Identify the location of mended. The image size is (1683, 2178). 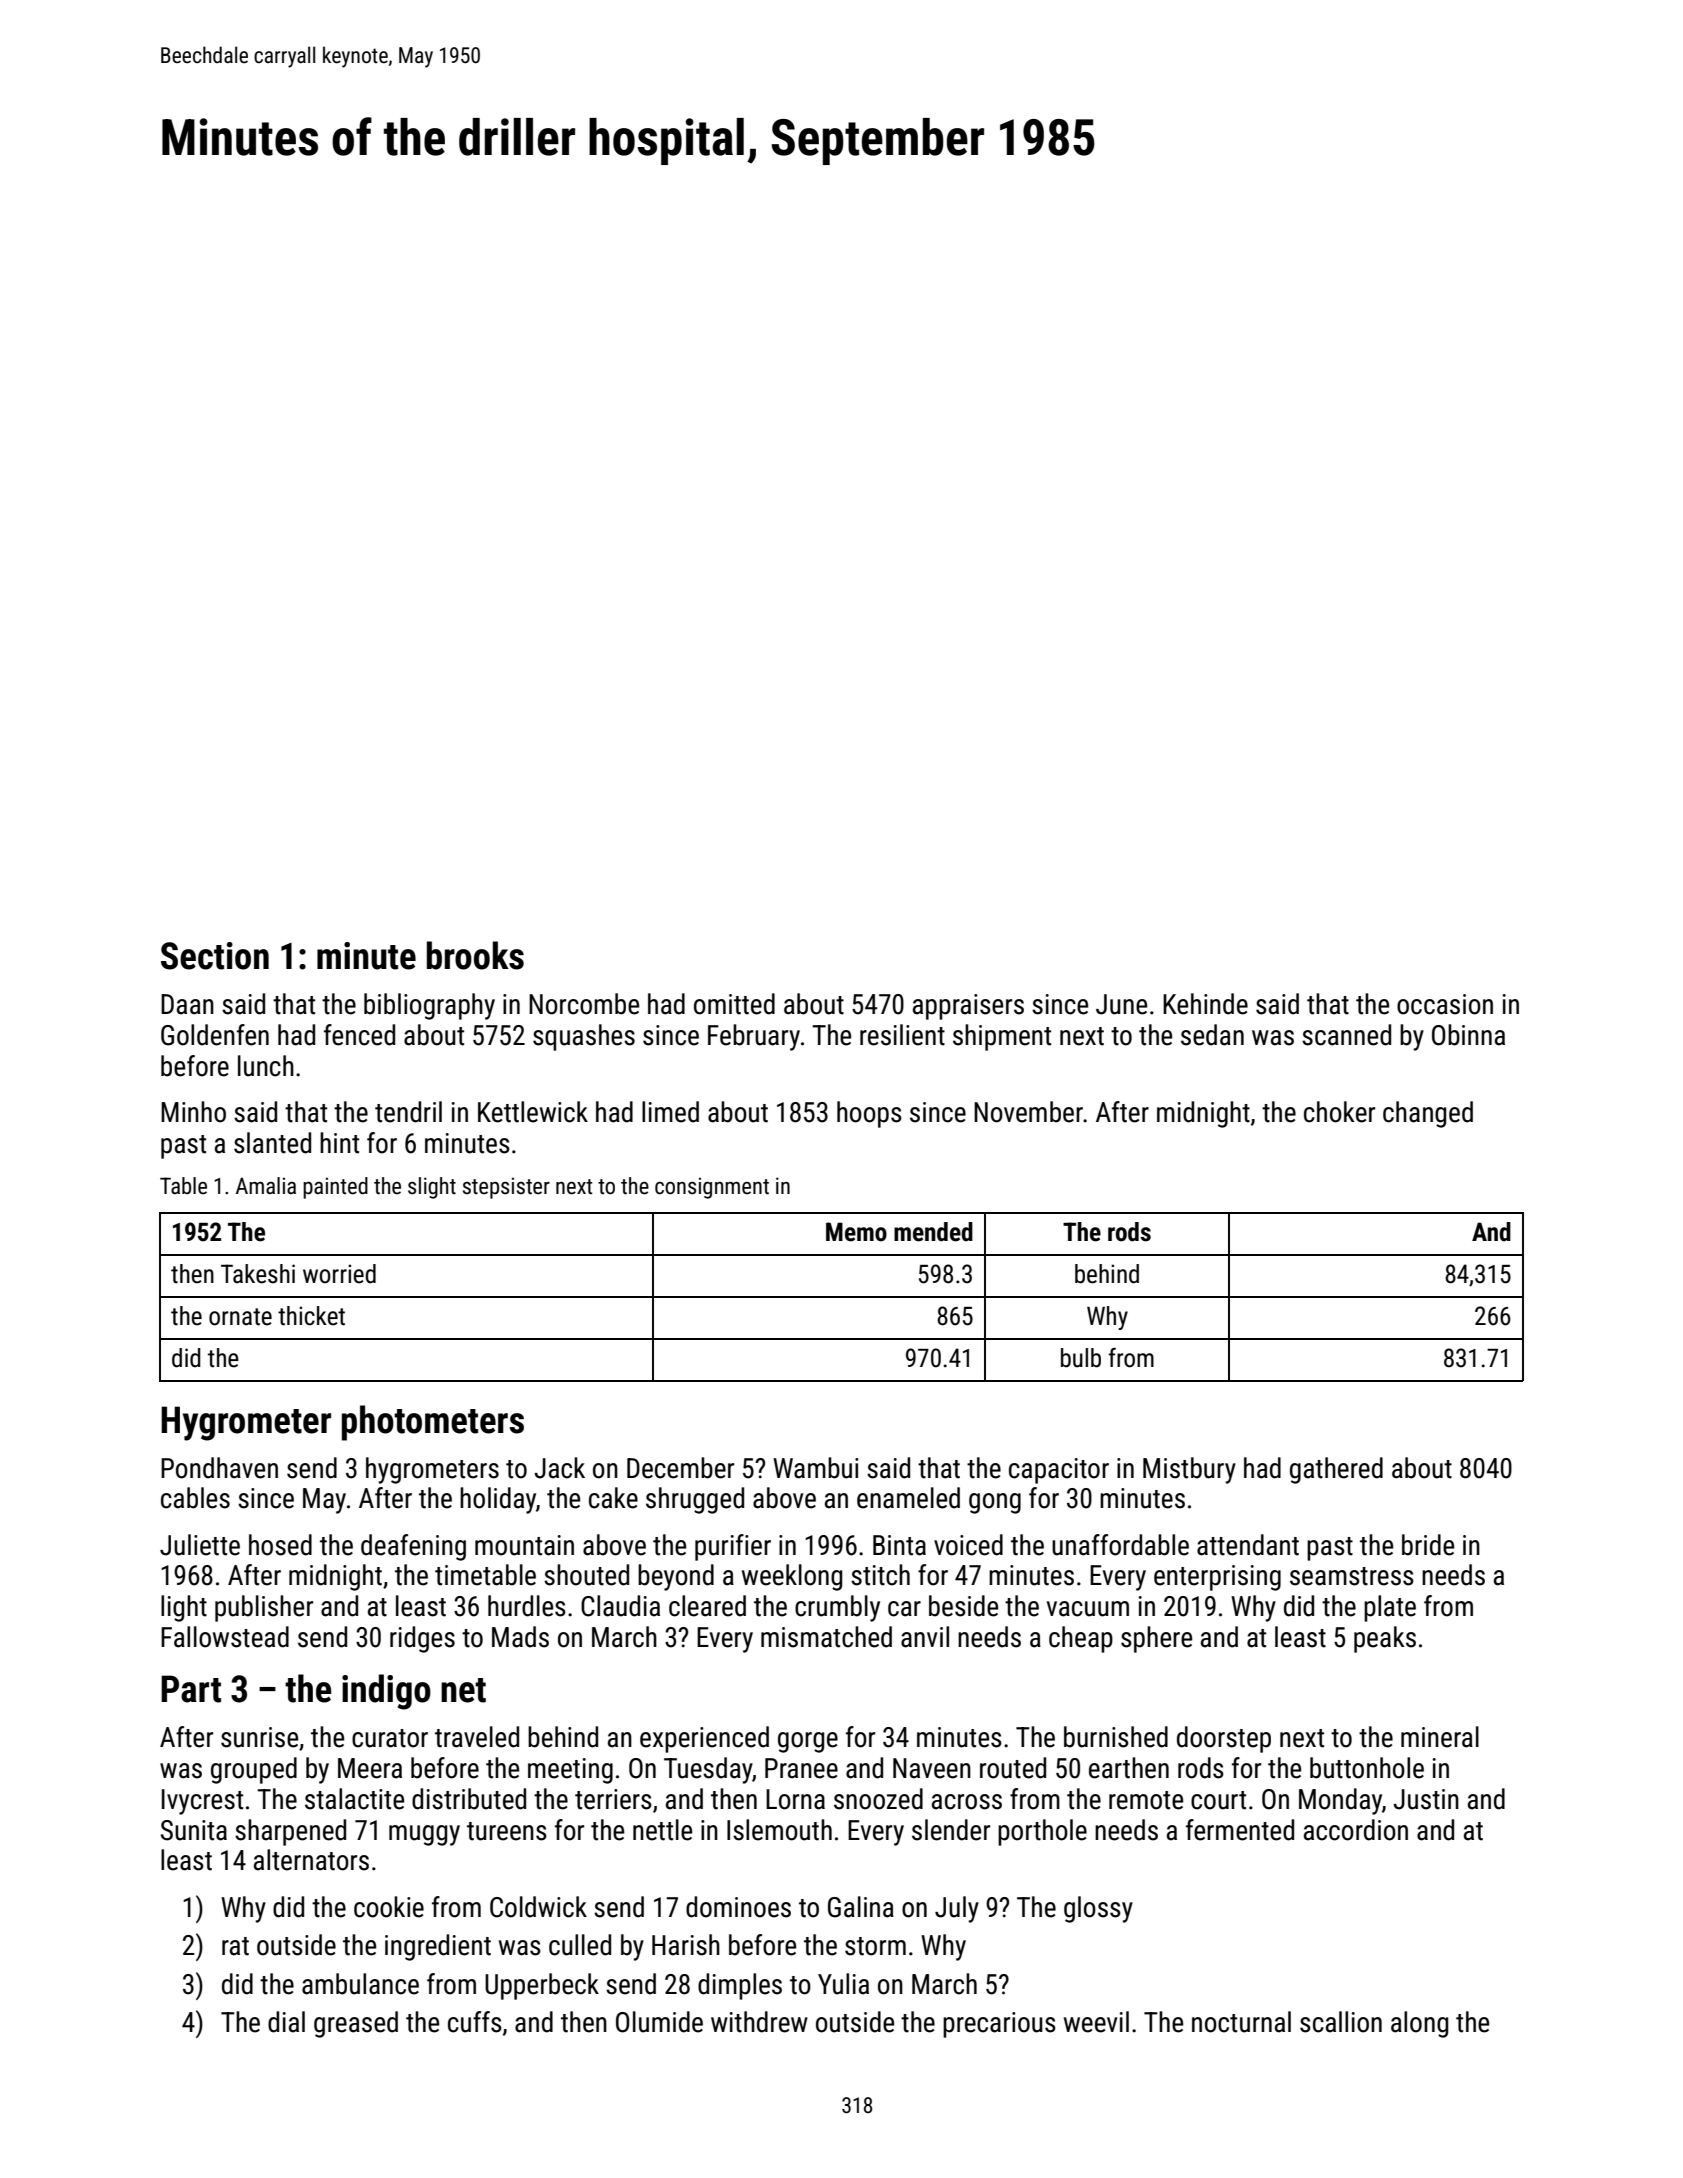
(933, 1232).
